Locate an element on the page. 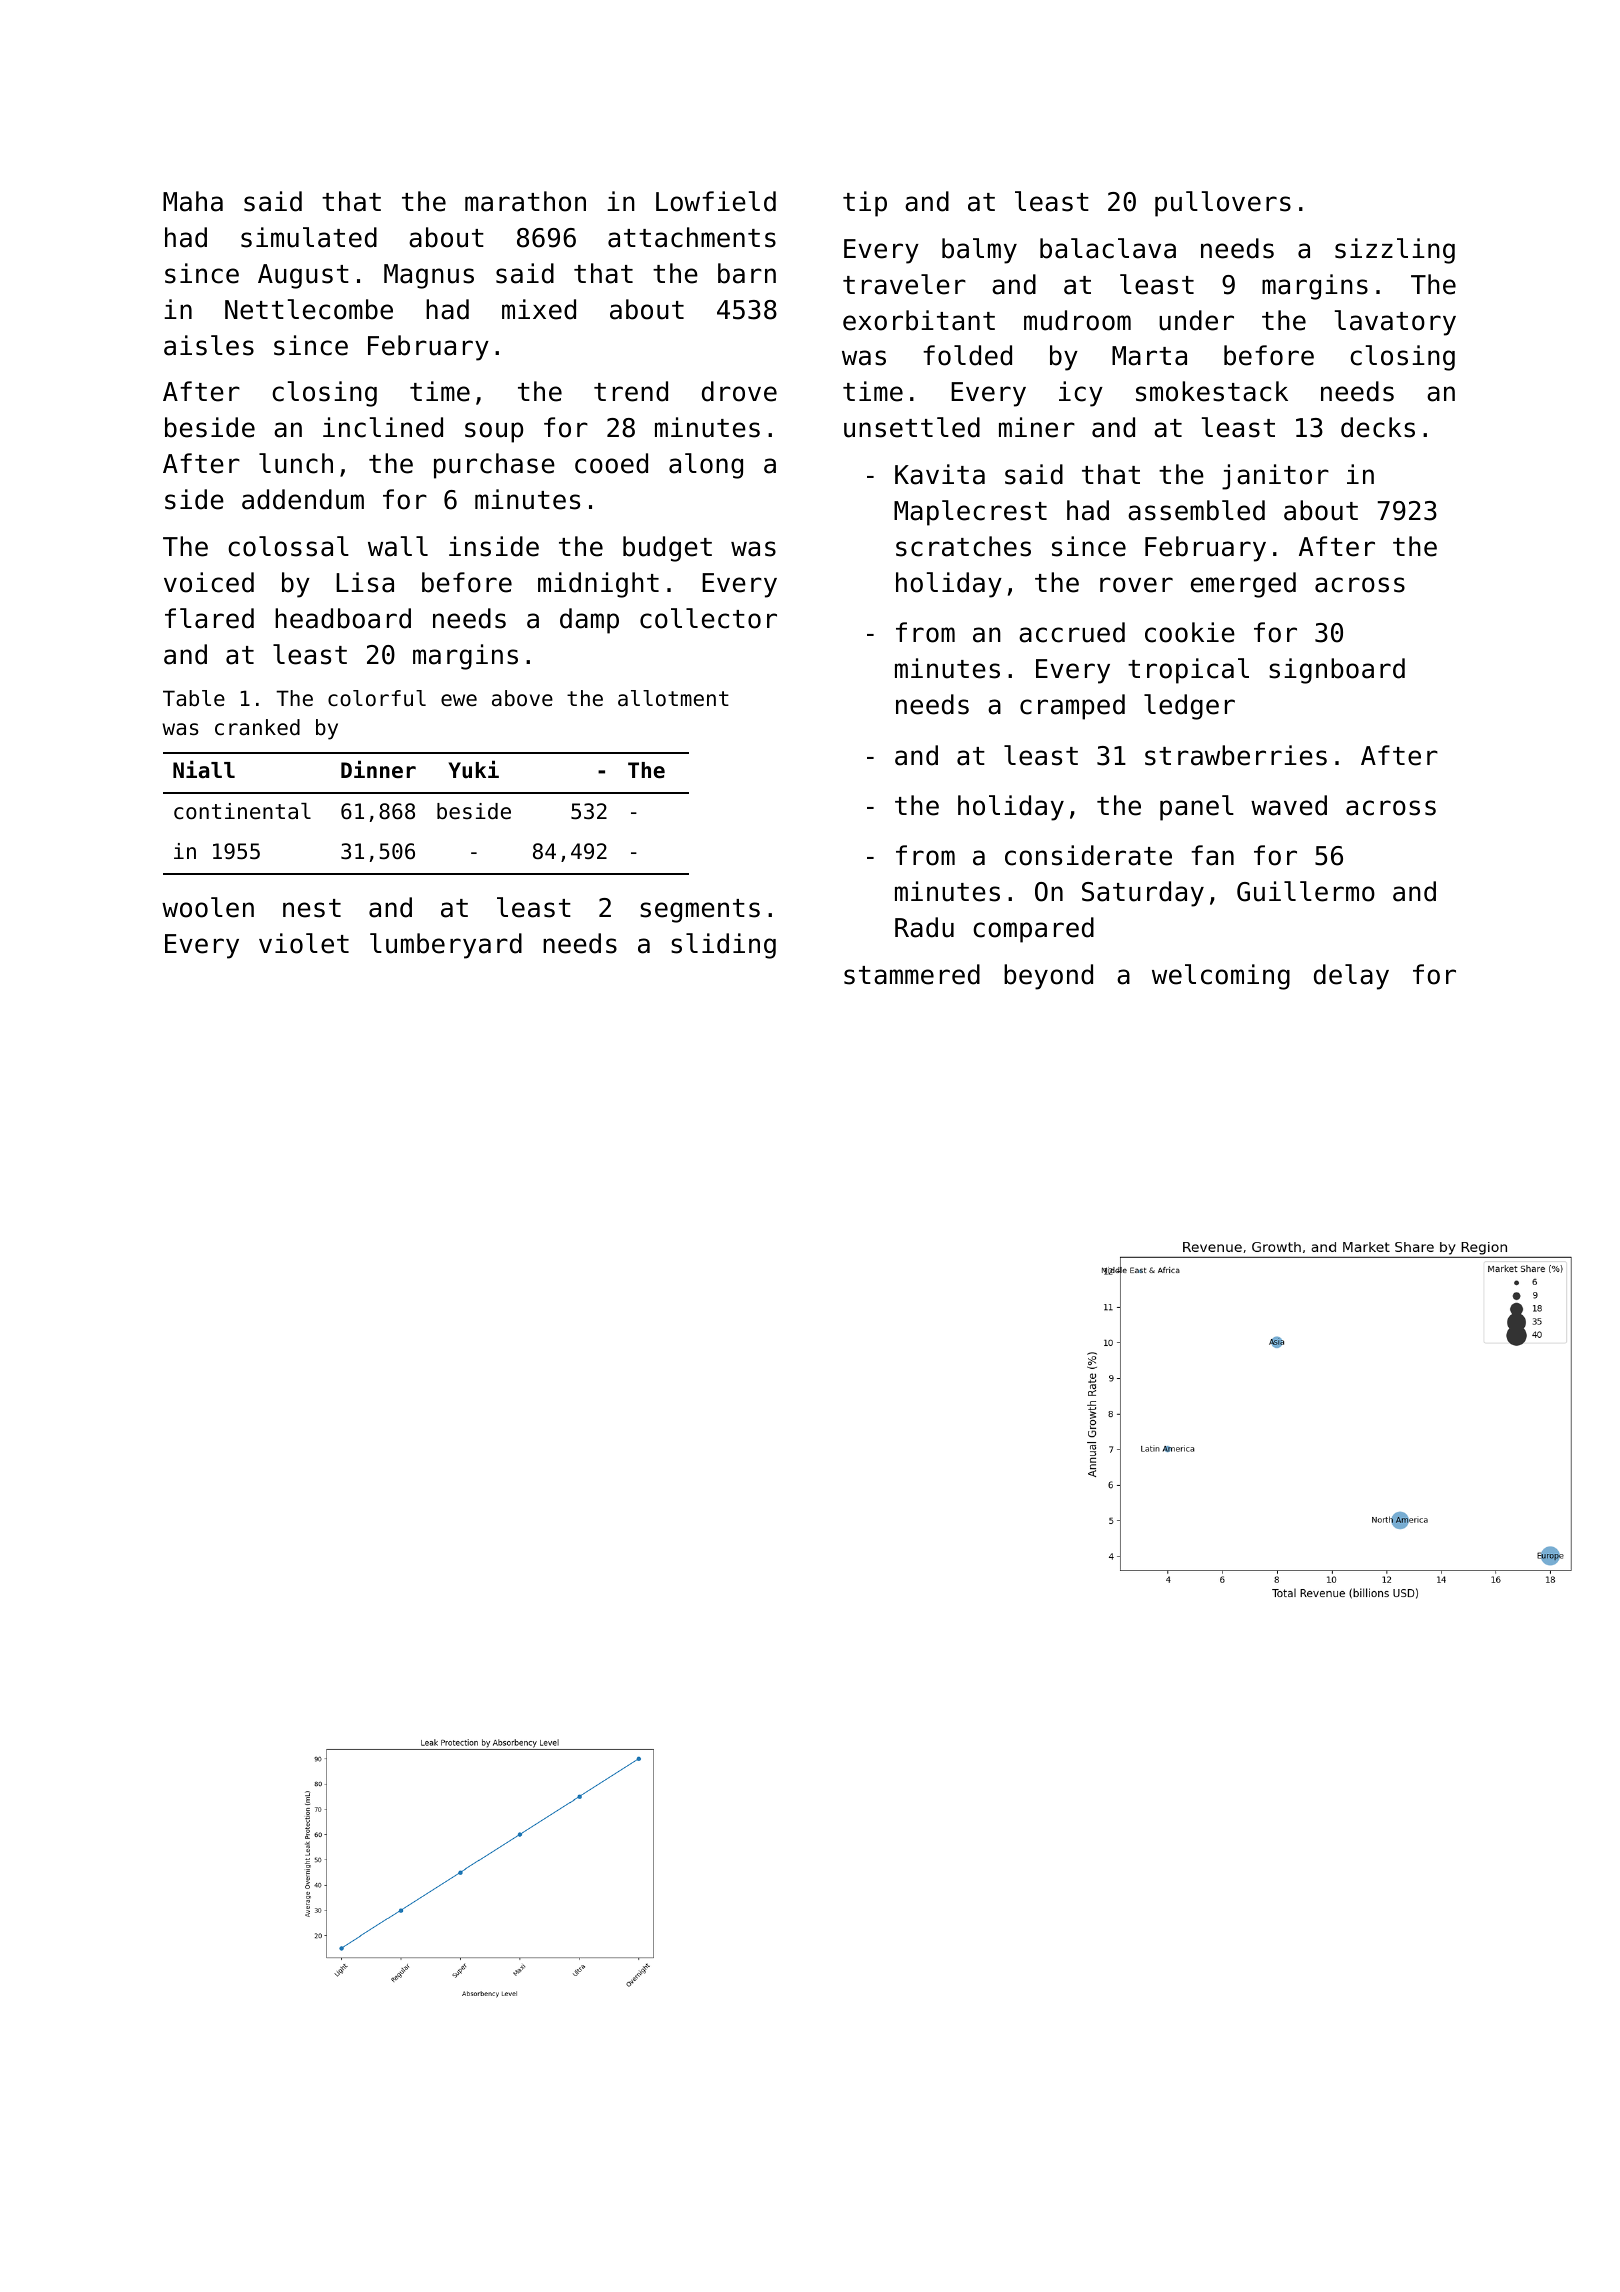 The width and height of the image is (1620, 2292). allotment is located at coordinates (673, 698).
